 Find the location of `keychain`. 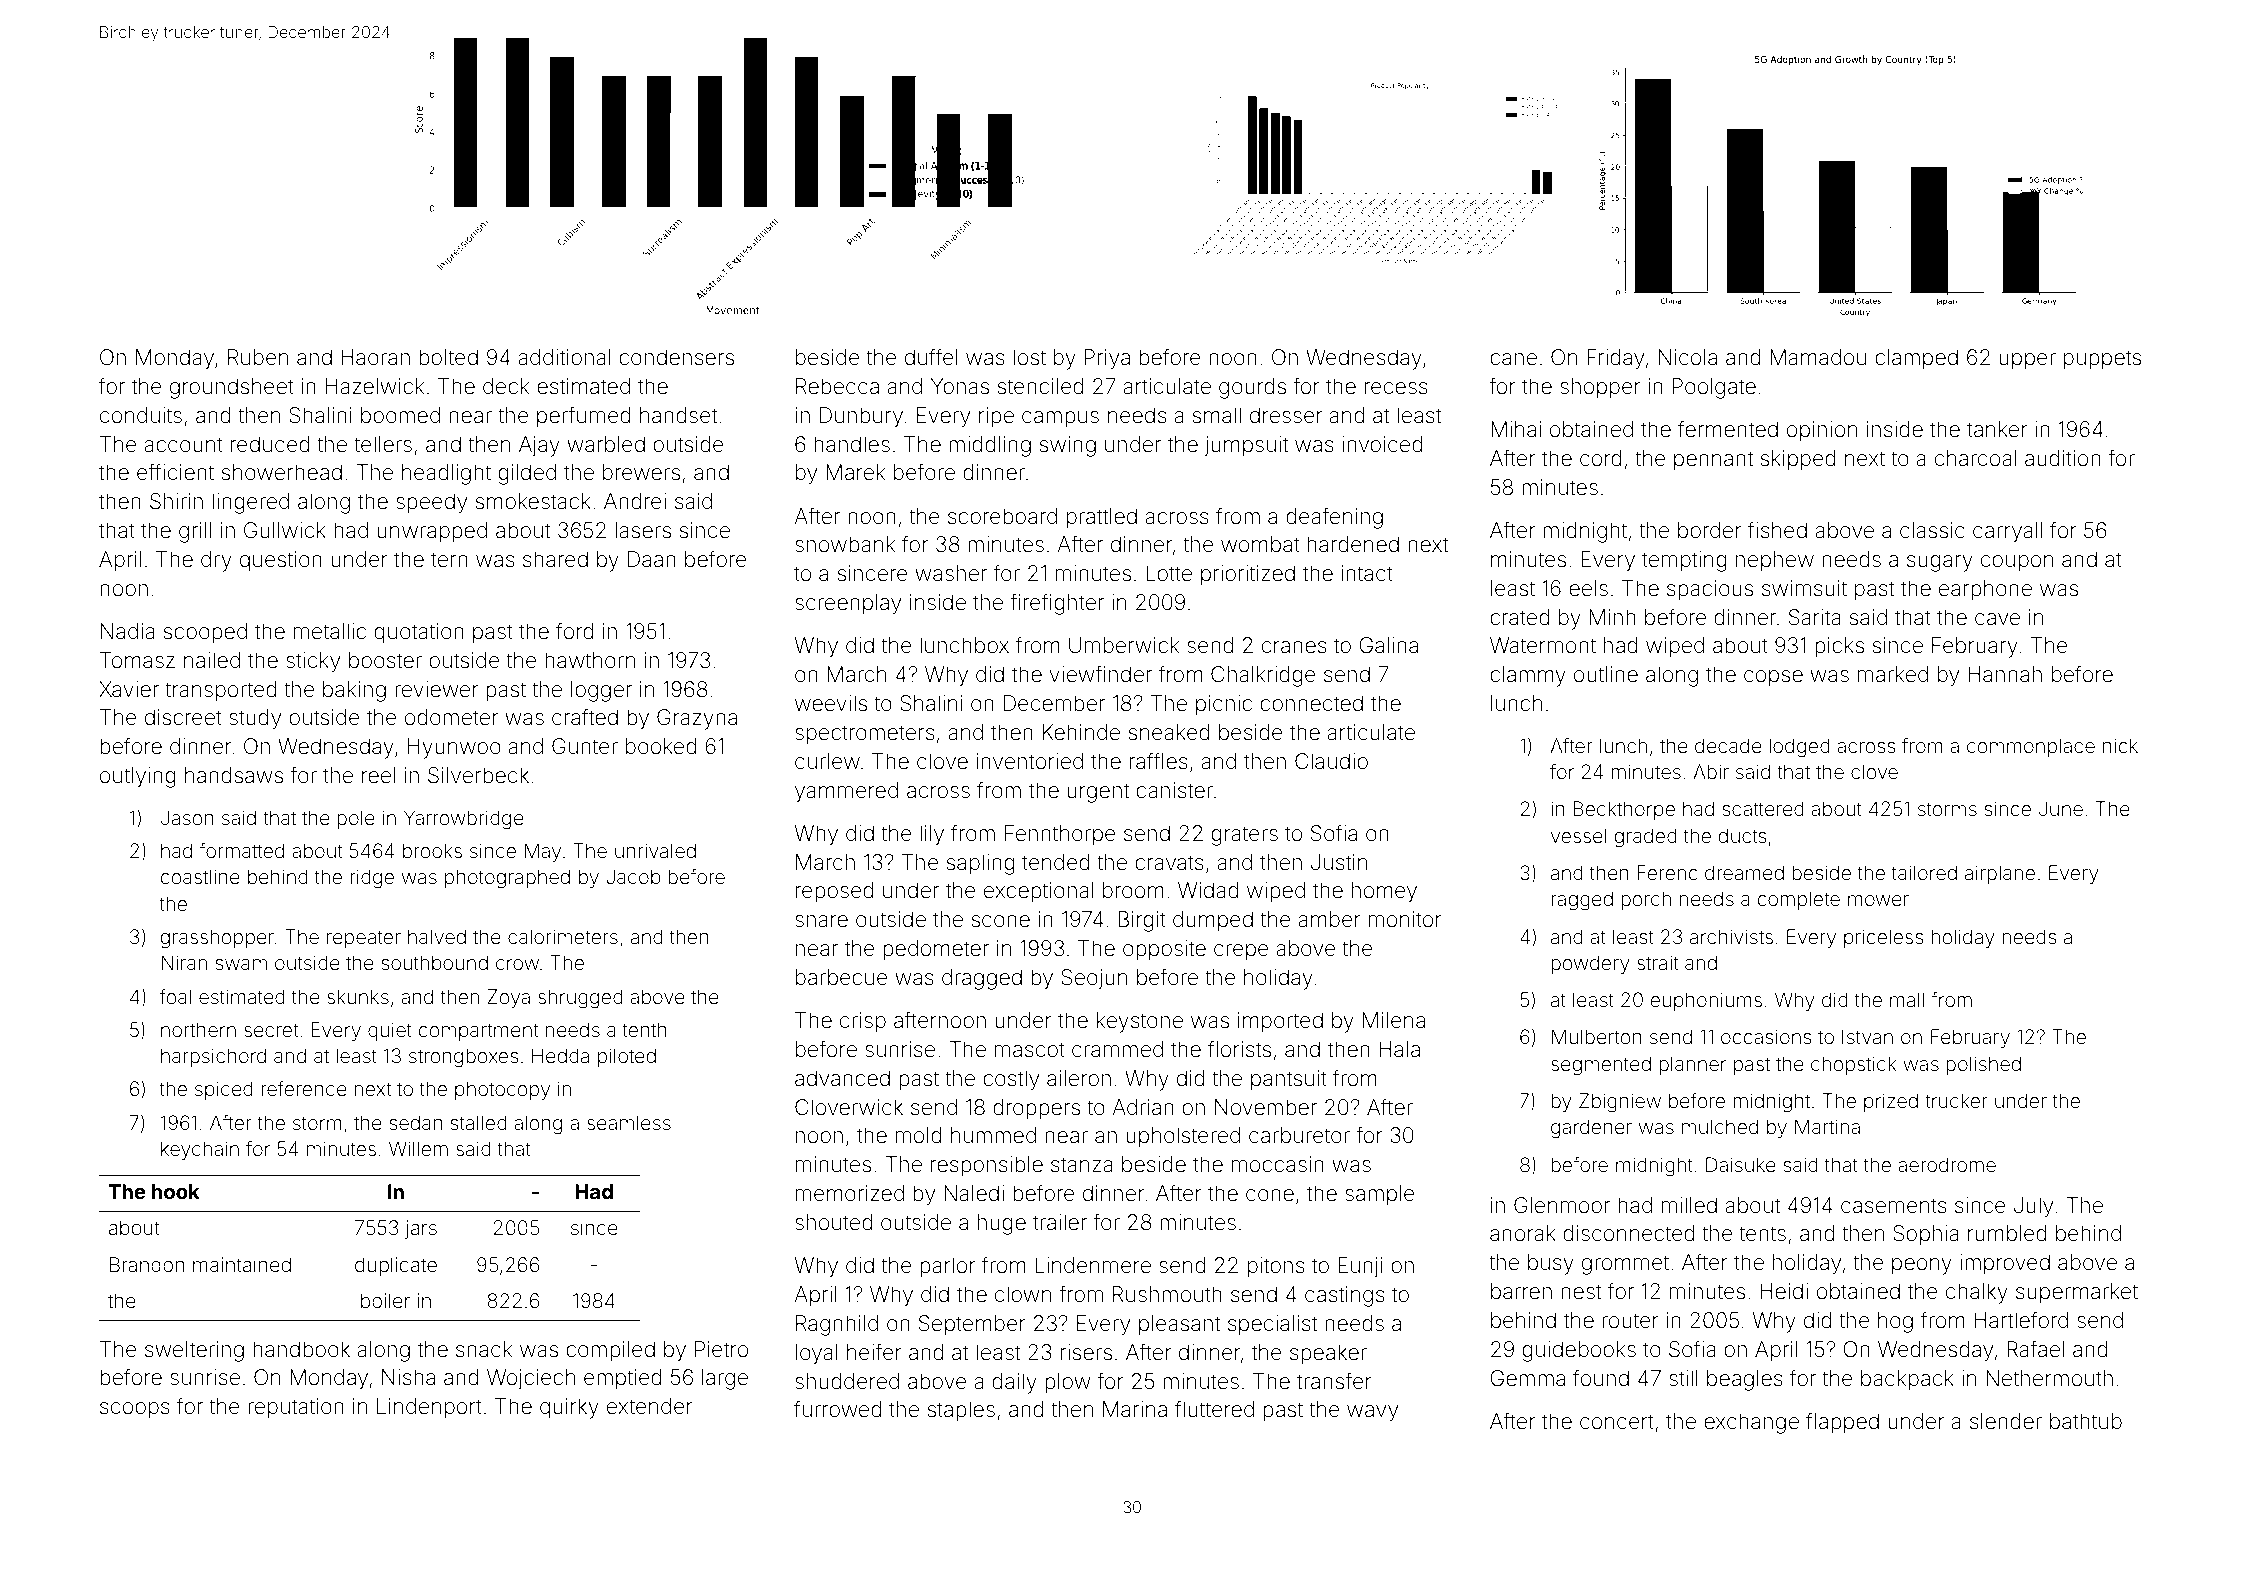

keychain is located at coordinates (200, 1150).
